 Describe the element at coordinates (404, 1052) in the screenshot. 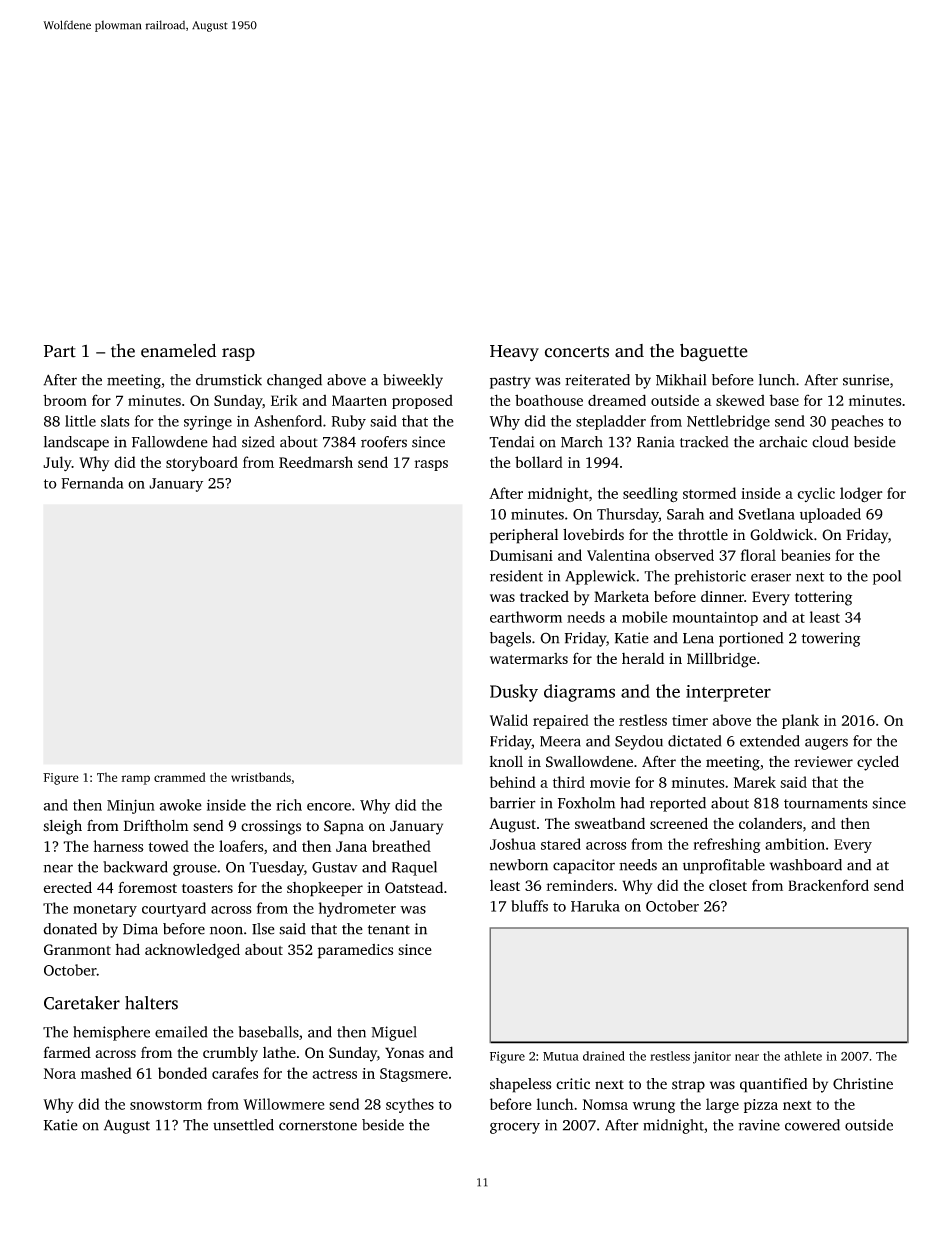

I see `Yonas` at that location.
